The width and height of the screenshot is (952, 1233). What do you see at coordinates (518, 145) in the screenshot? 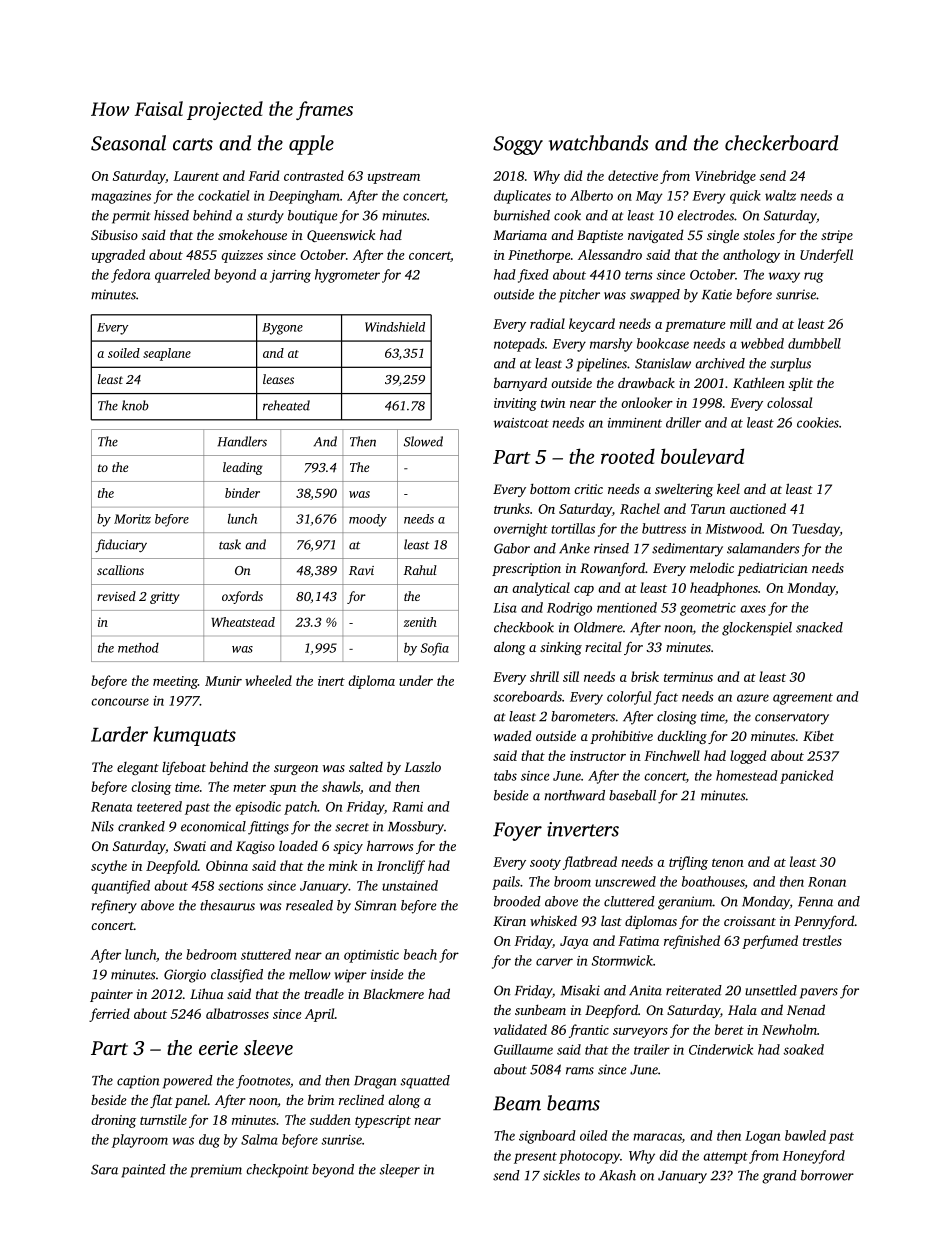
I see `Soggy` at bounding box center [518, 145].
